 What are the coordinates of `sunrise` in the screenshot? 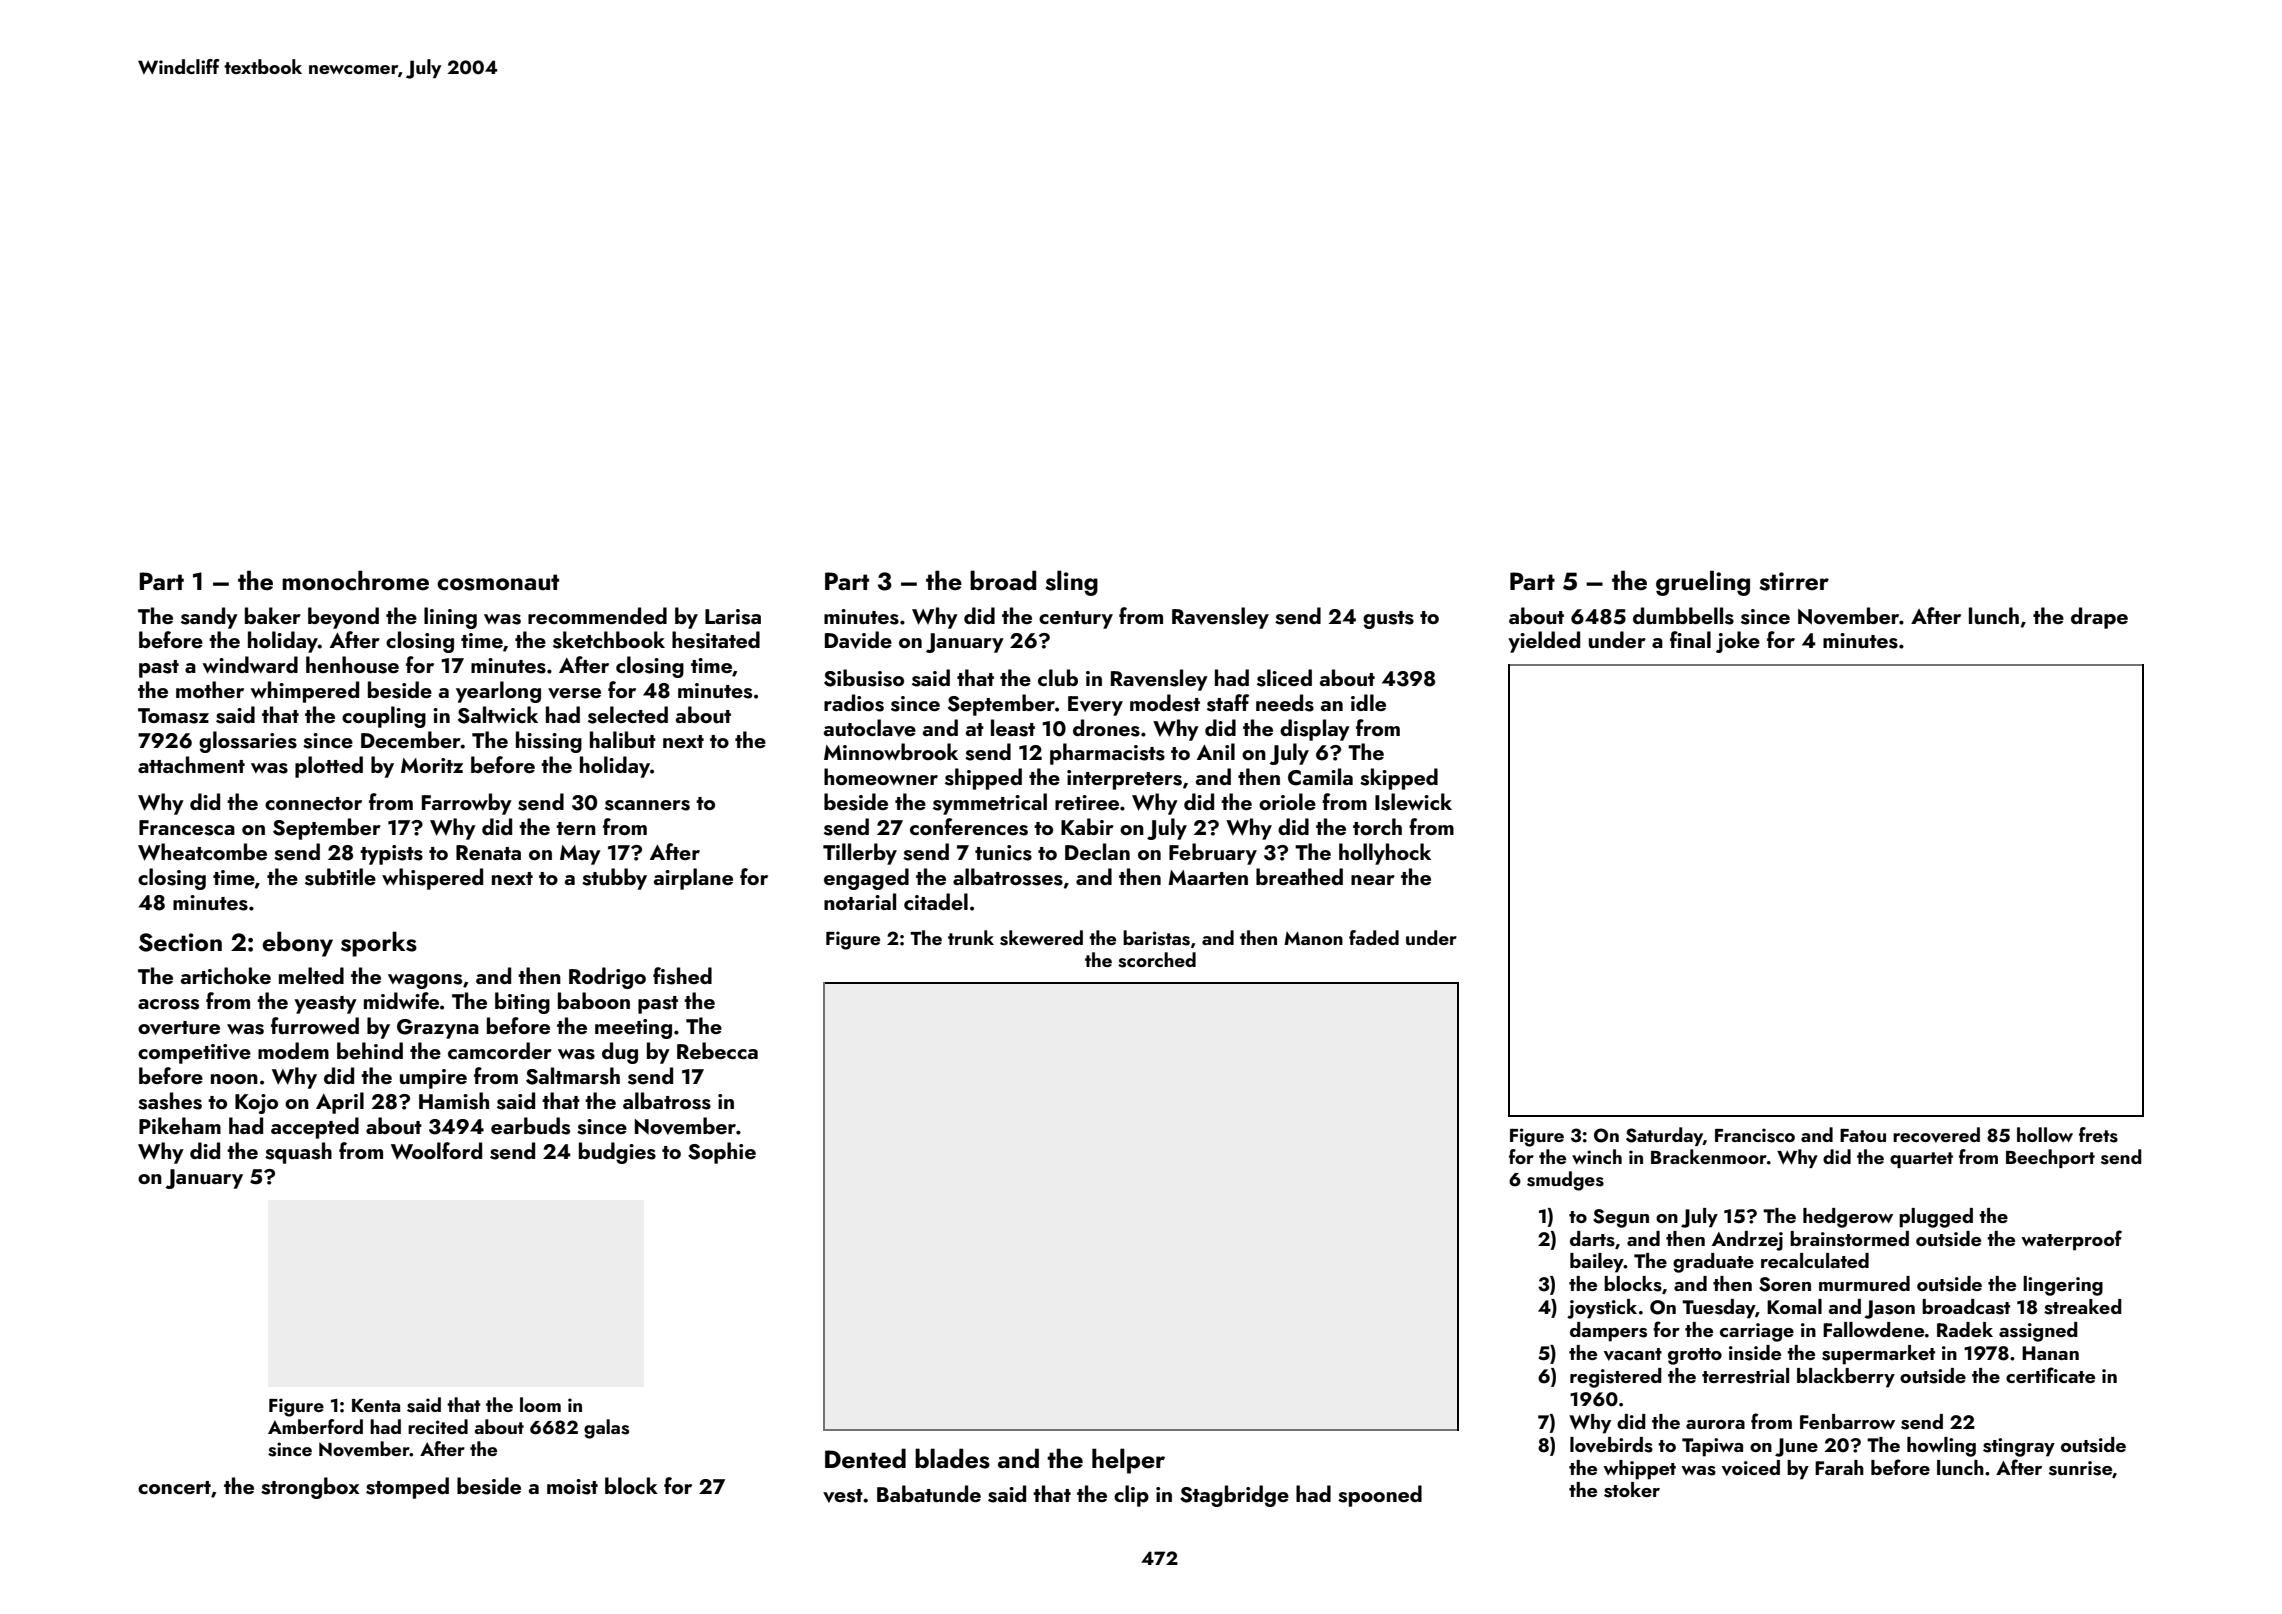 It's located at (2080, 1468).
